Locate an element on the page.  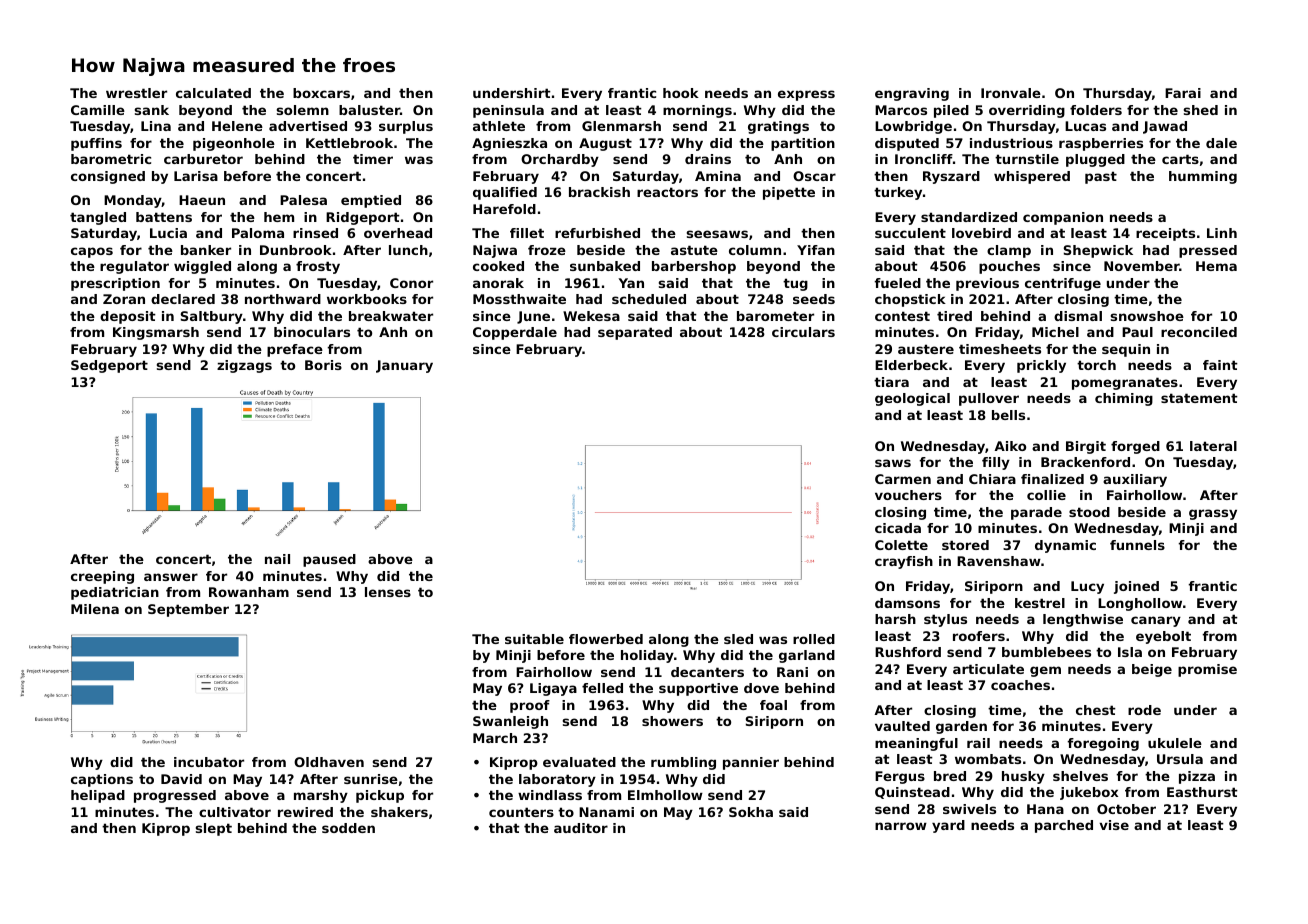
Farai is located at coordinates (1183, 93).
